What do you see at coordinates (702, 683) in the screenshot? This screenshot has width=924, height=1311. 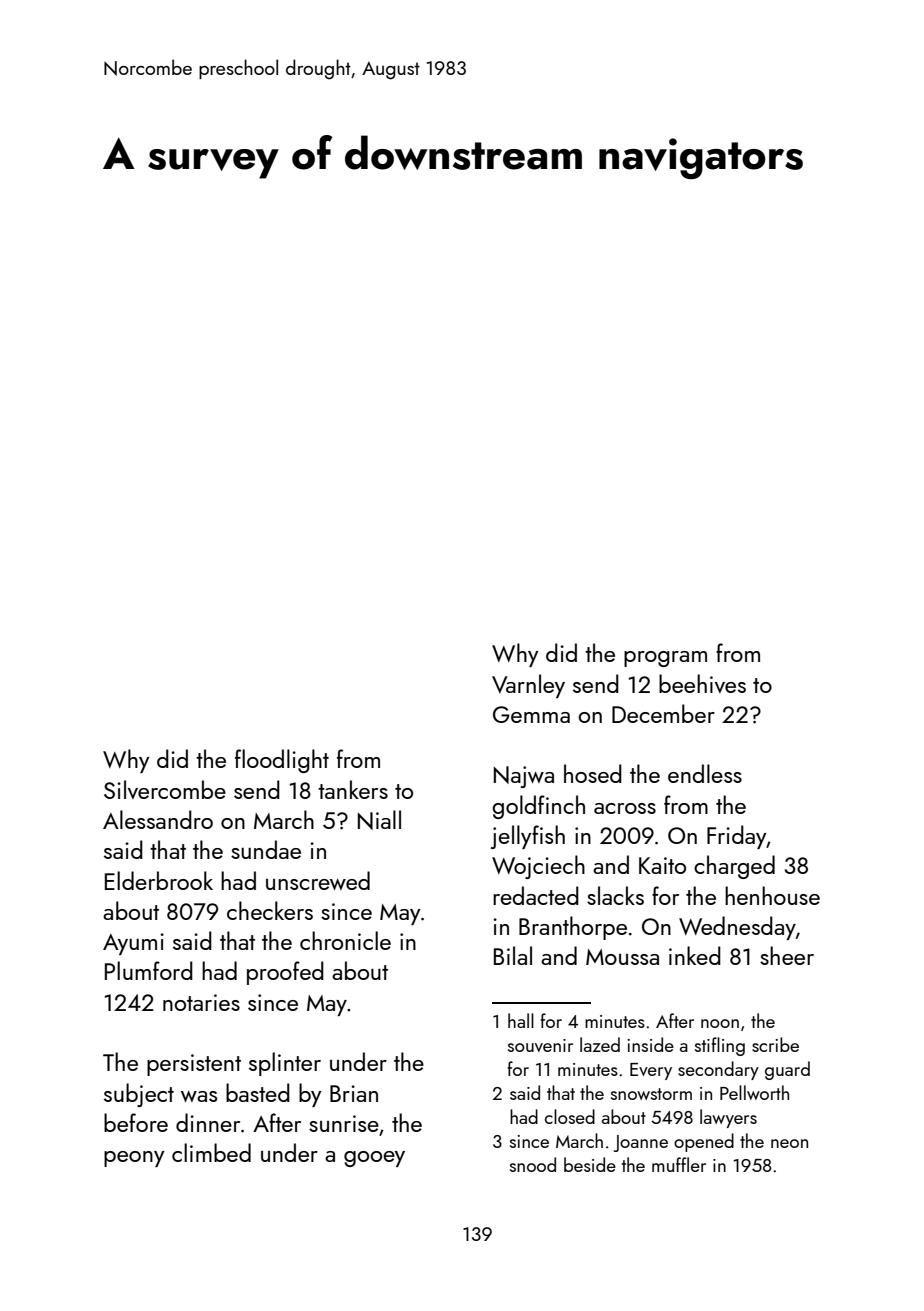 I see `beehives` at bounding box center [702, 683].
